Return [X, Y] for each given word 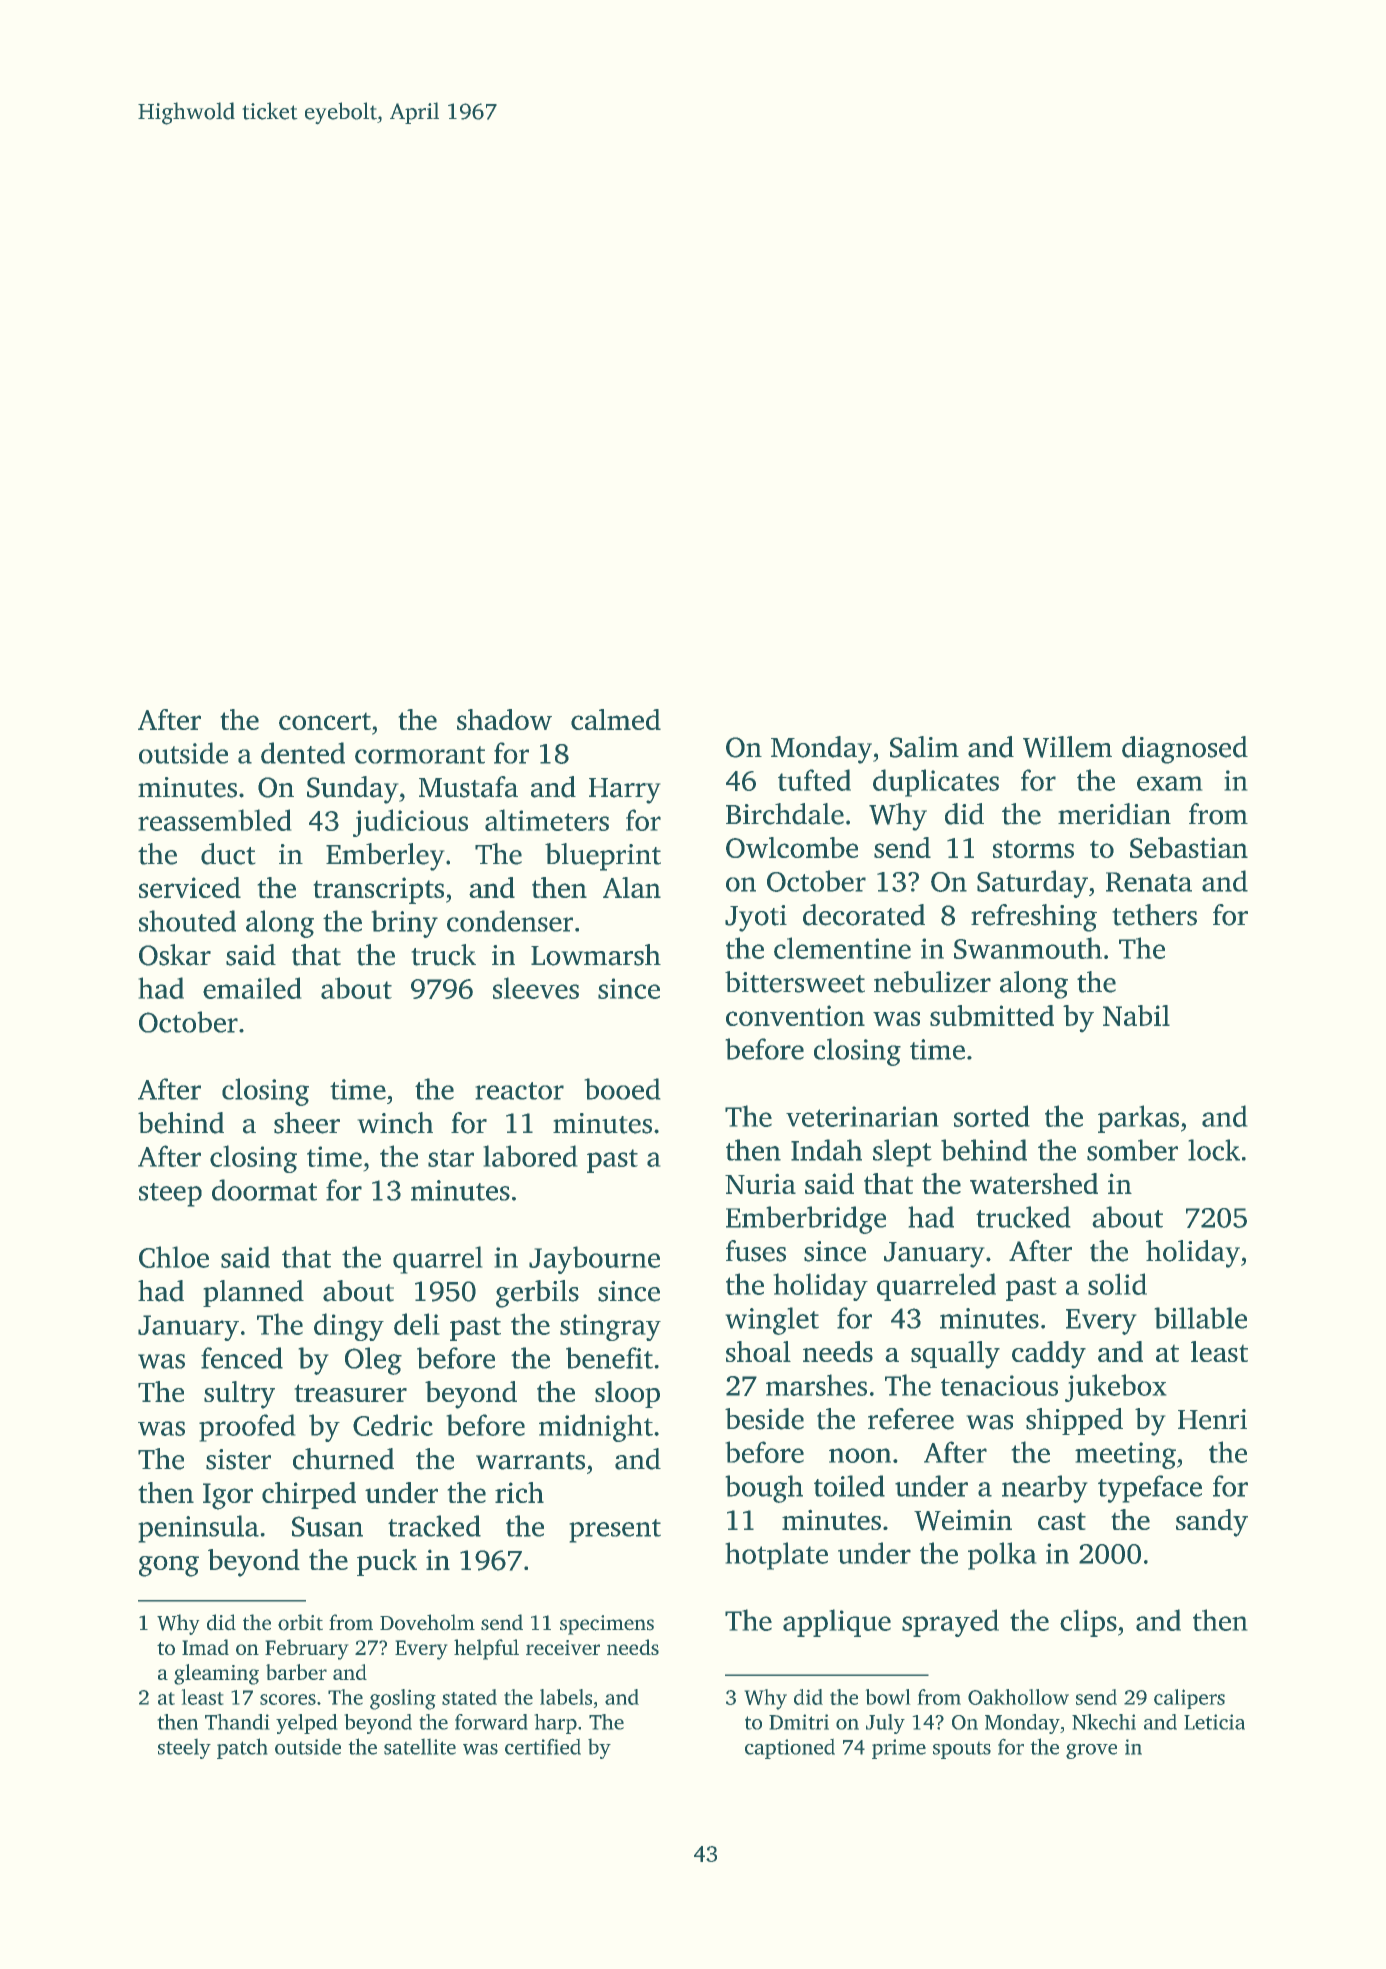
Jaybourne [594, 1260]
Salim [924, 747]
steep [170, 1195]
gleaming [216, 1674]
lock [1214, 1150]
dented [303, 753]
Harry [624, 791]
